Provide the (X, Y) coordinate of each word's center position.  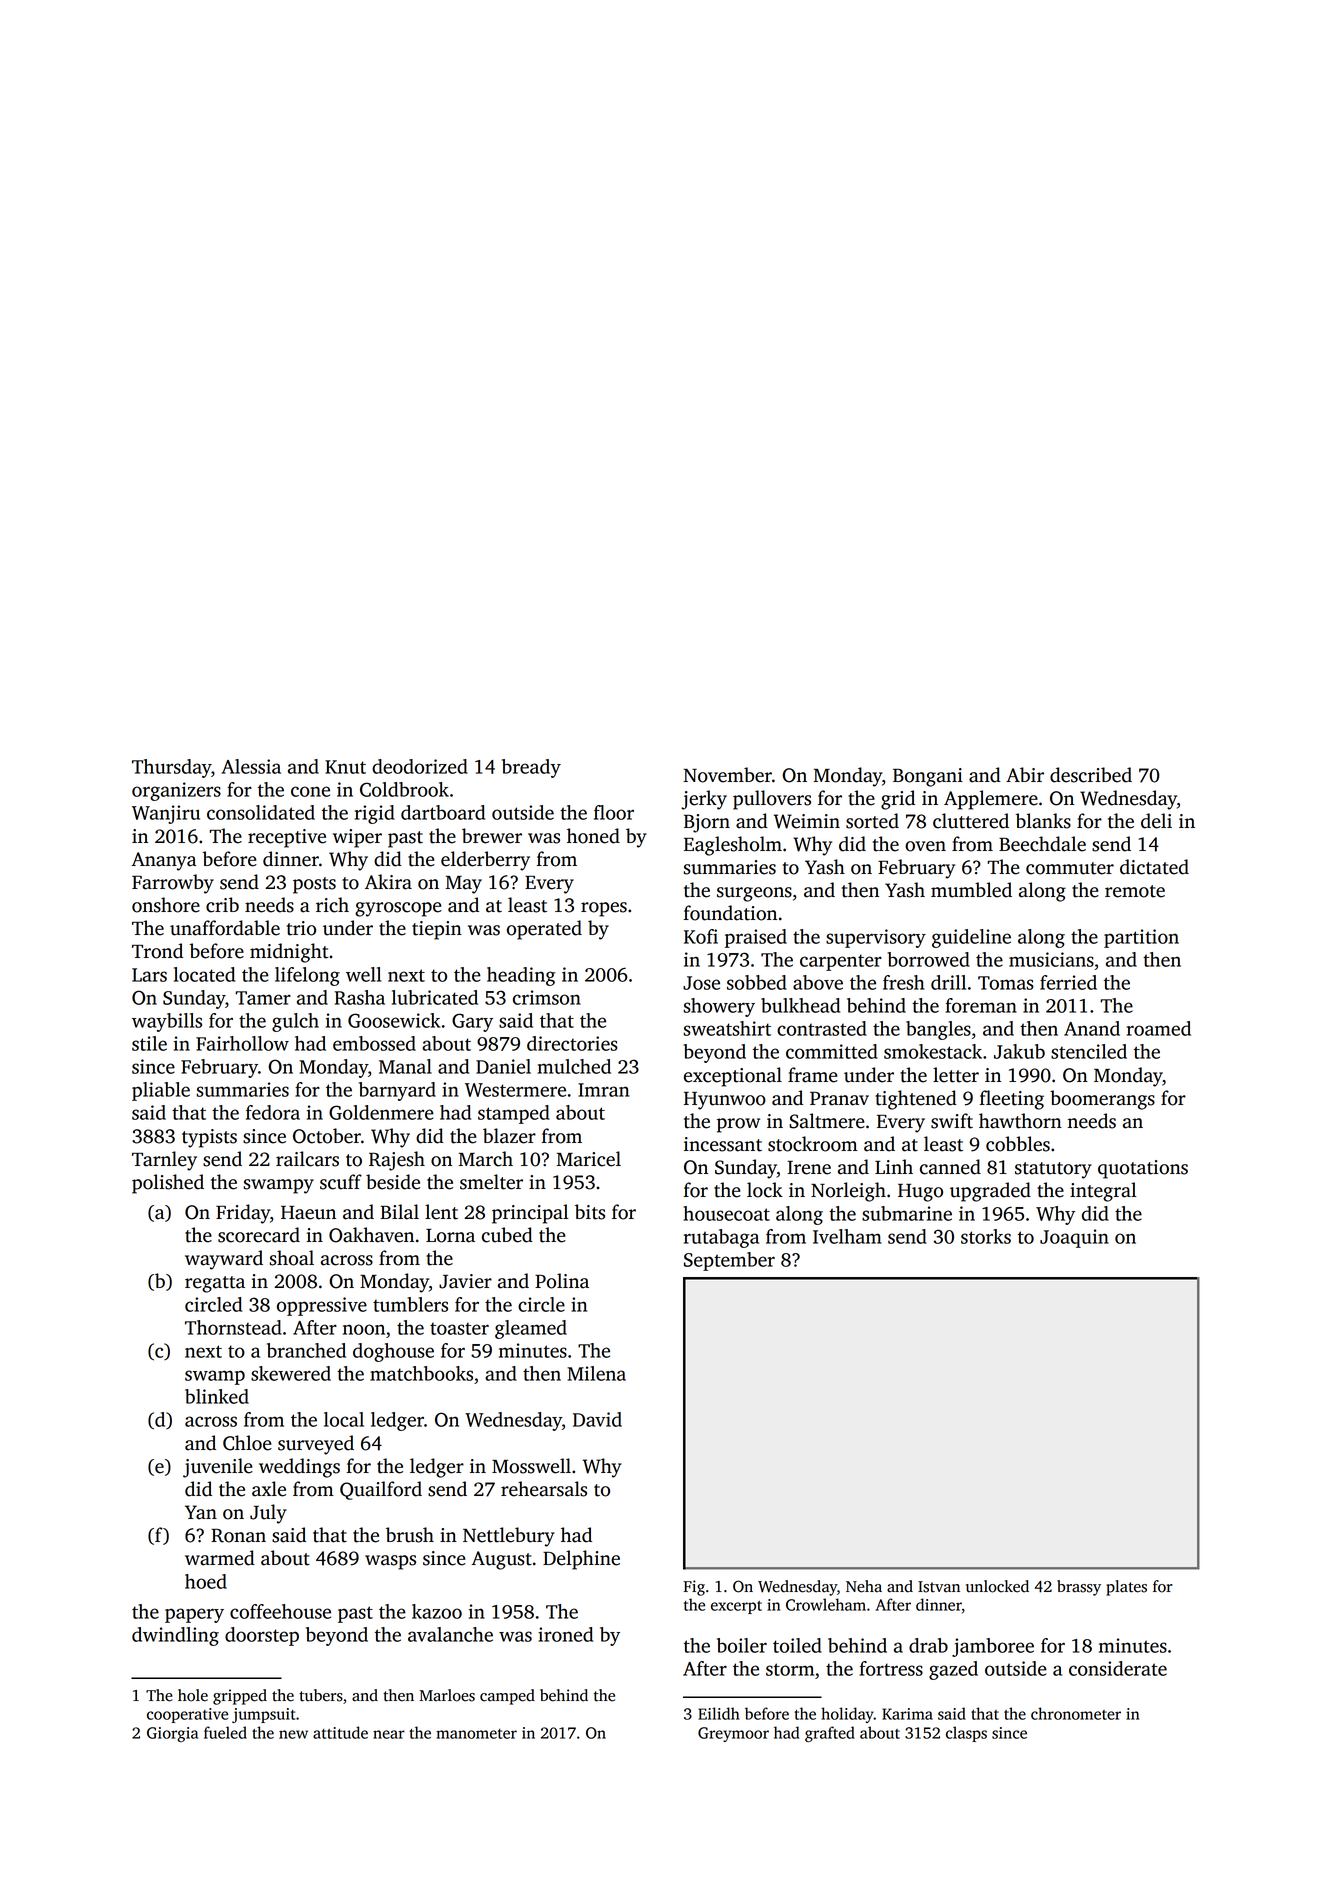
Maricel (589, 1159)
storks (986, 1236)
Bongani (928, 777)
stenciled (1089, 1051)
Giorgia (172, 1734)
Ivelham (847, 1236)
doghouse (393, 1352)
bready (531, 768)
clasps (966, 1734)
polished (168, 1184)
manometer (476, 1734)
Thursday (171, 768)
